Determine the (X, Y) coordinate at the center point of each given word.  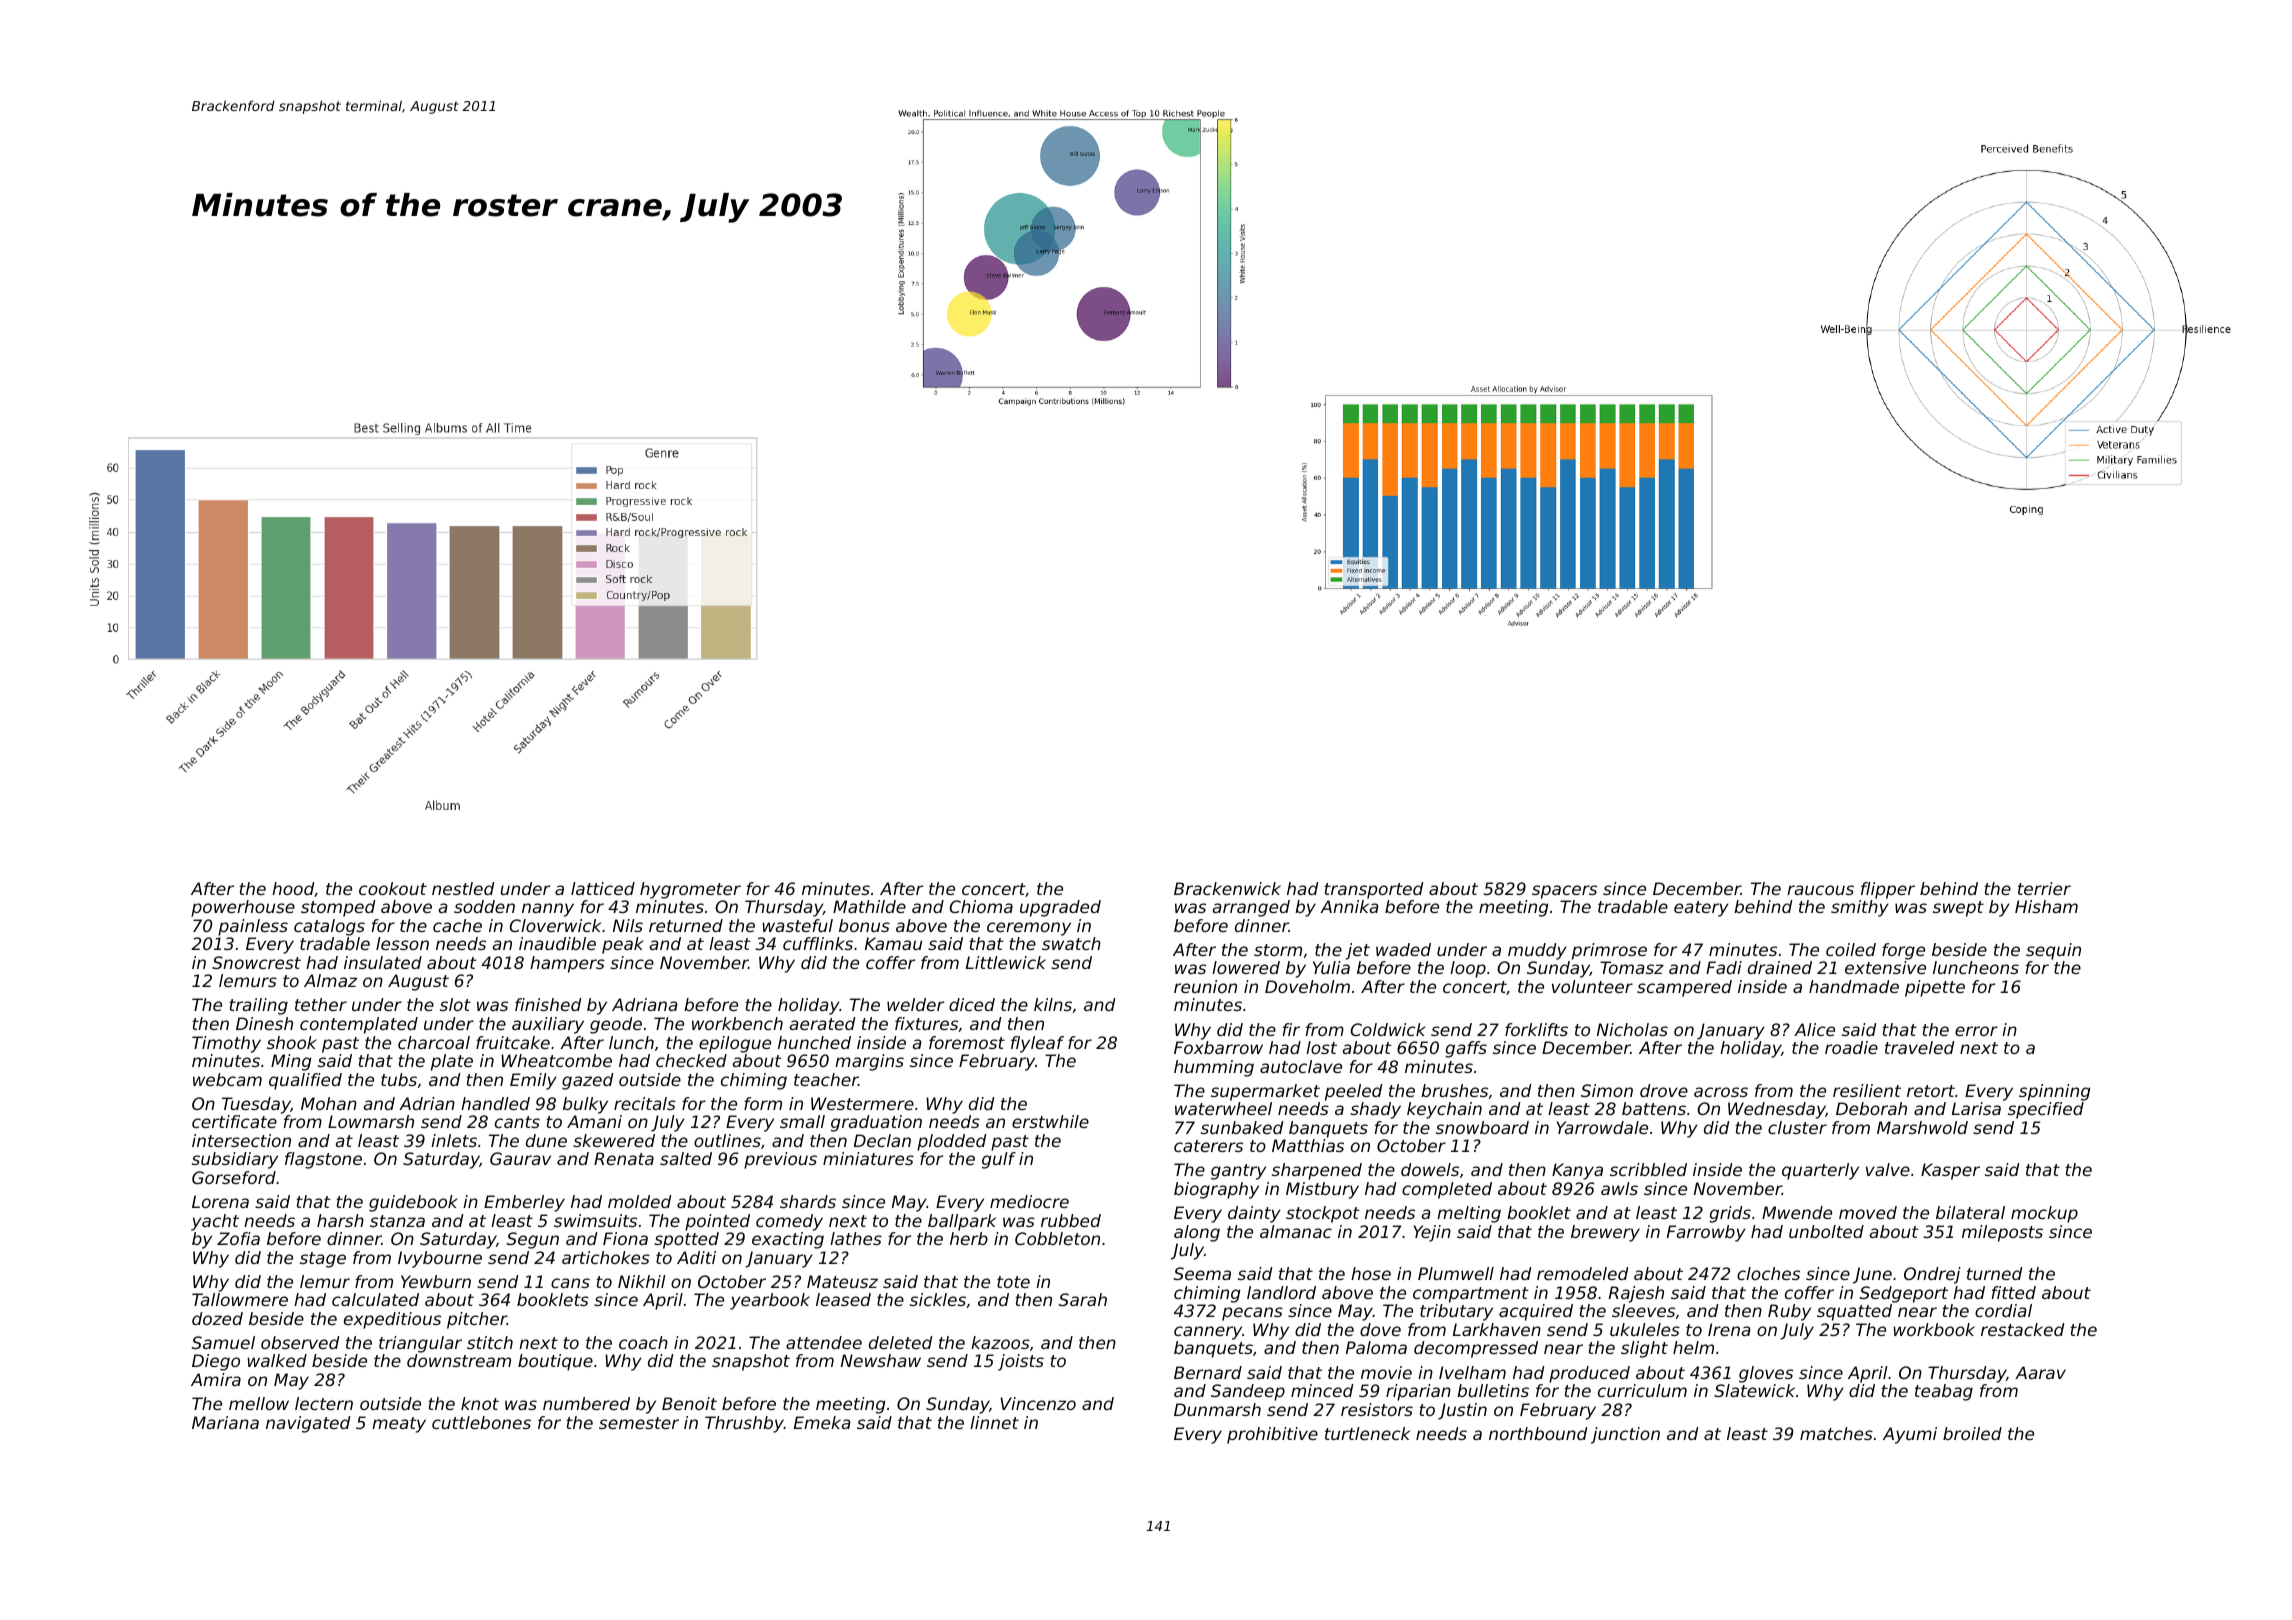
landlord (1281, 1292)
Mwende (1797, 1212)
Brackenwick (1227, 888)
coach (643, 1342)
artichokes (606, 1257)
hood (293, 888)
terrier (2044, 888)
